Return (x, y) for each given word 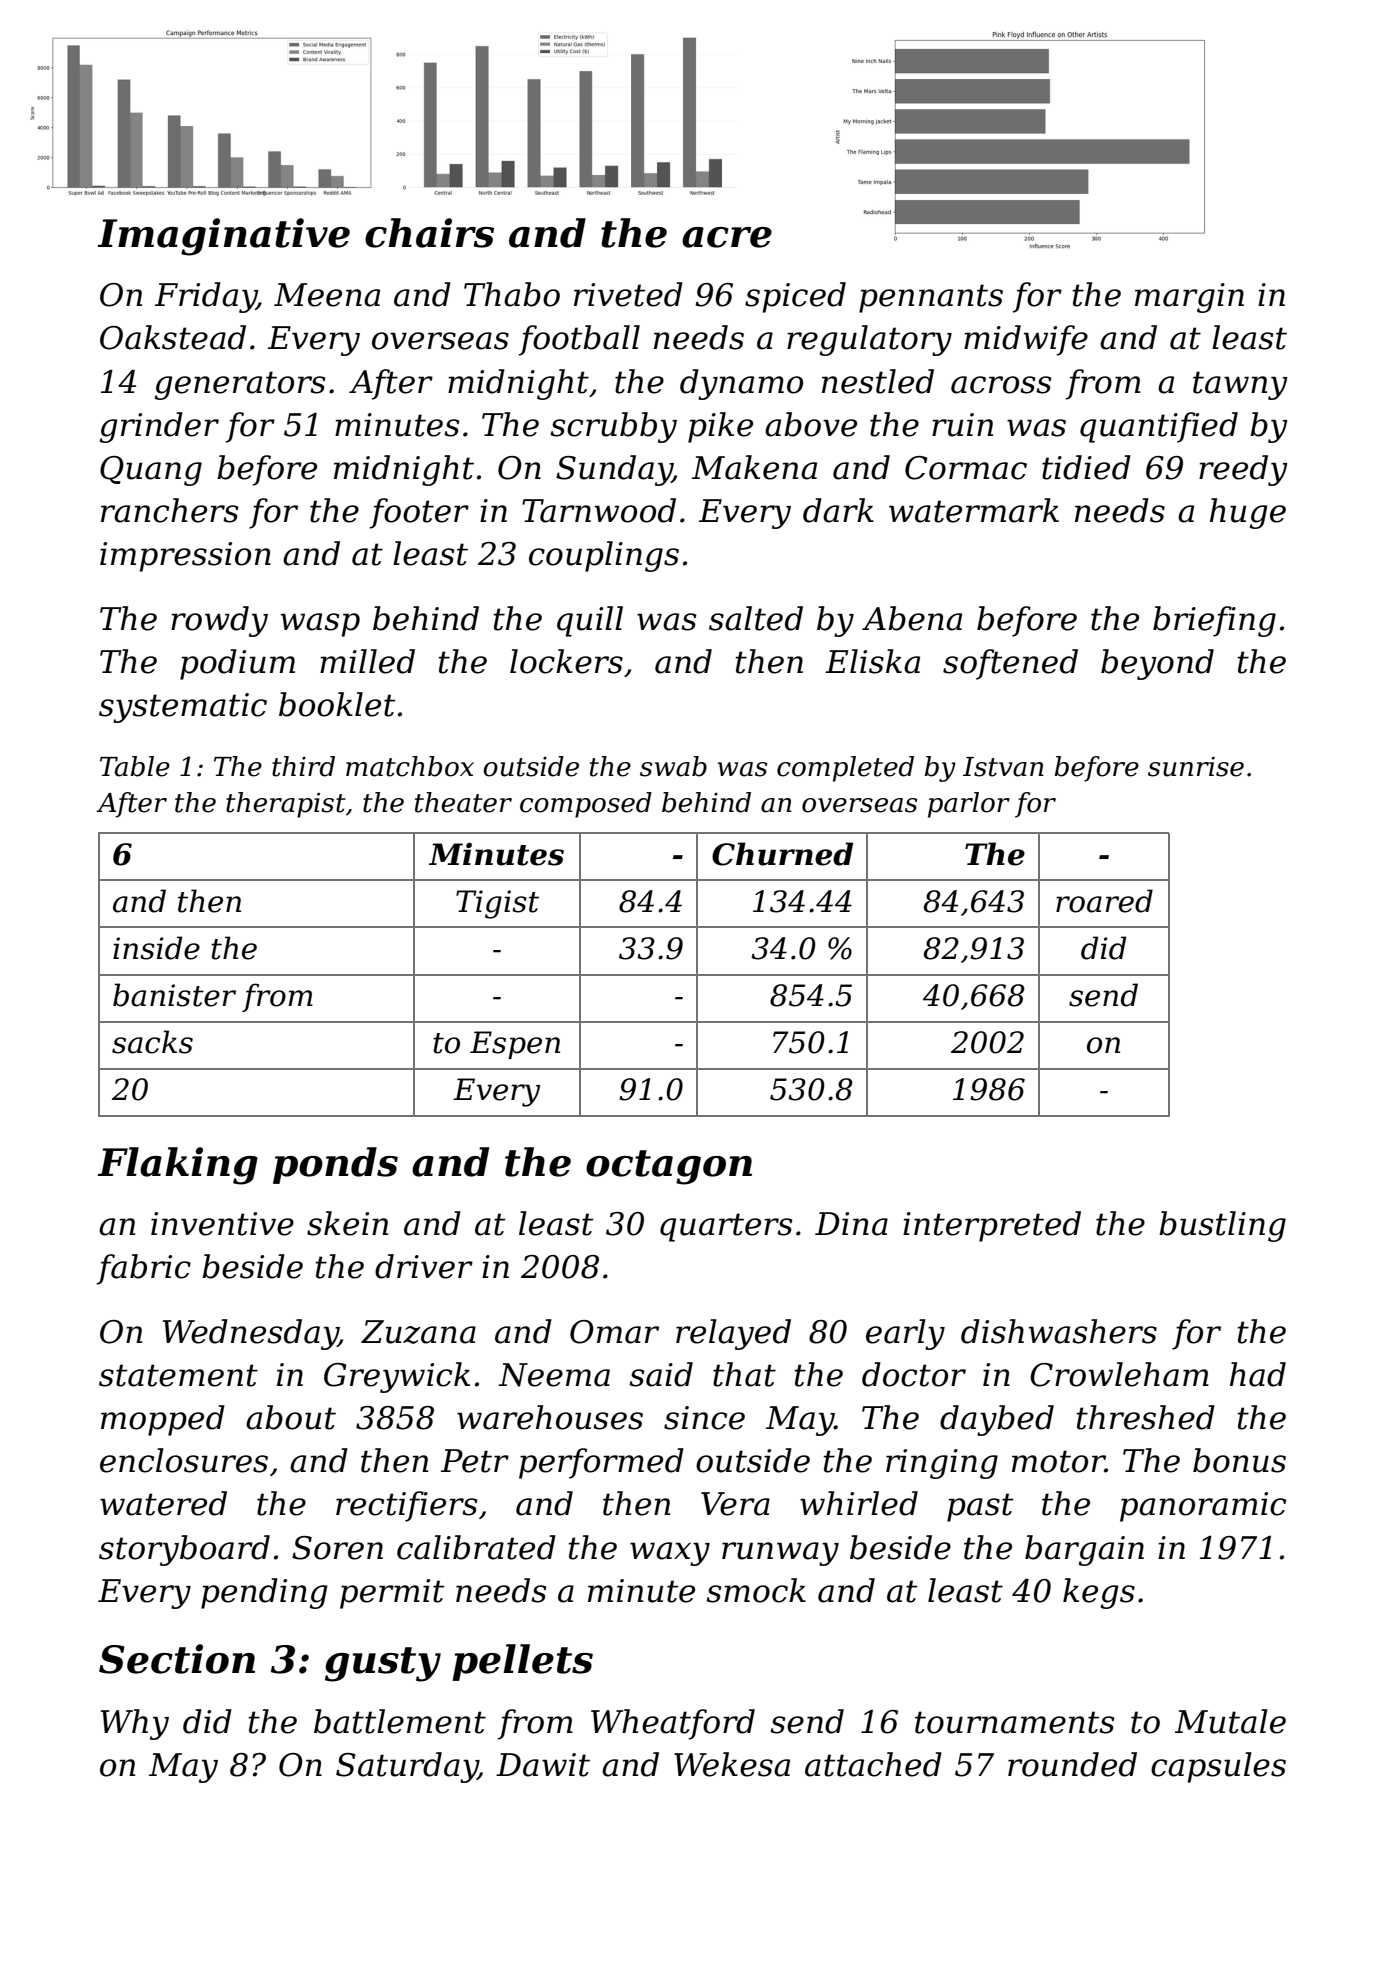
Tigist (497, 904)
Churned (782, 854)
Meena (327, 295)
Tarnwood (599, 510)
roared (1104, 901)
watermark (974, 510)
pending (264, 1593)
